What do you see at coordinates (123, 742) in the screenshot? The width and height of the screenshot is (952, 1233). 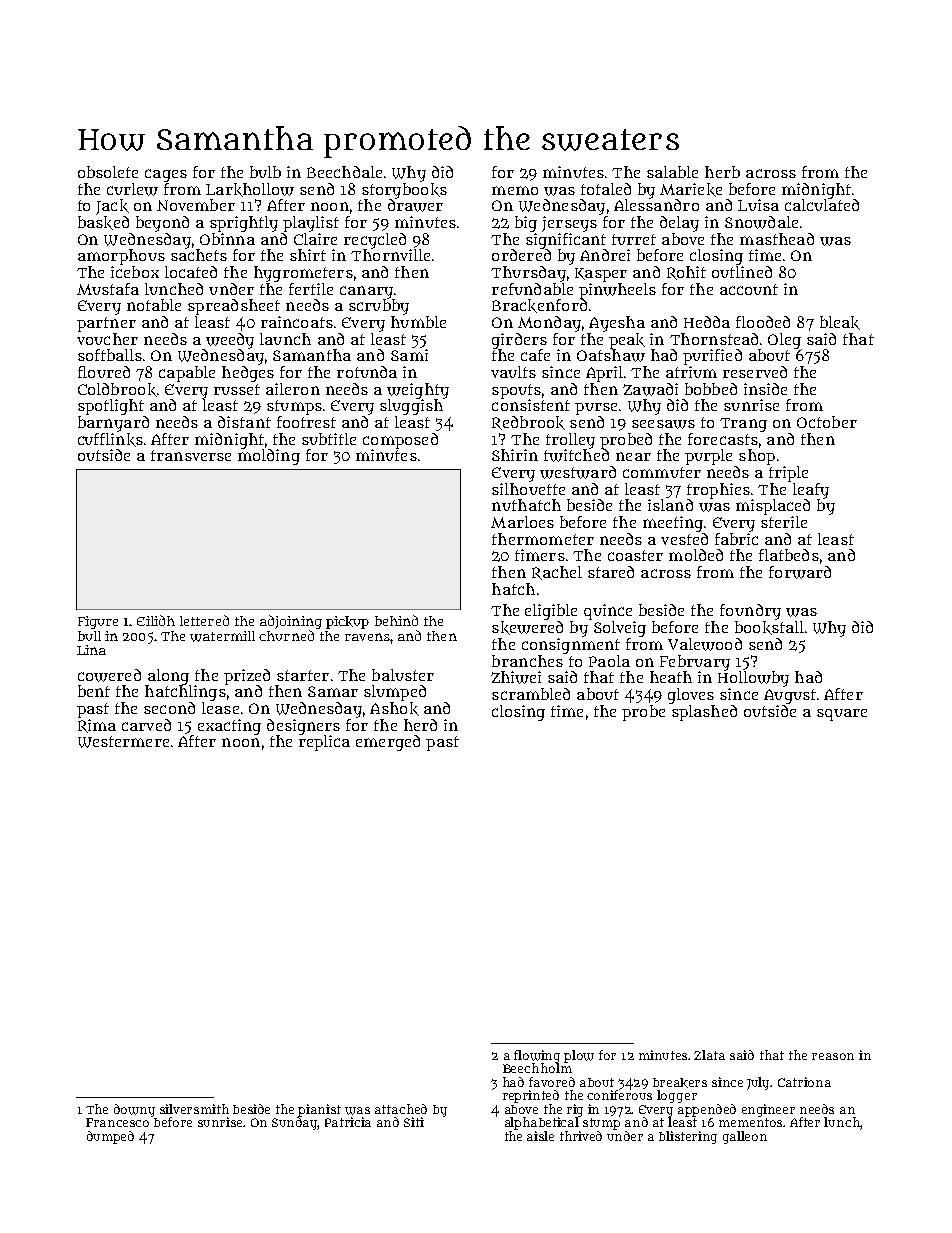 I see `Westermere` at bounding box center [123, 742].
